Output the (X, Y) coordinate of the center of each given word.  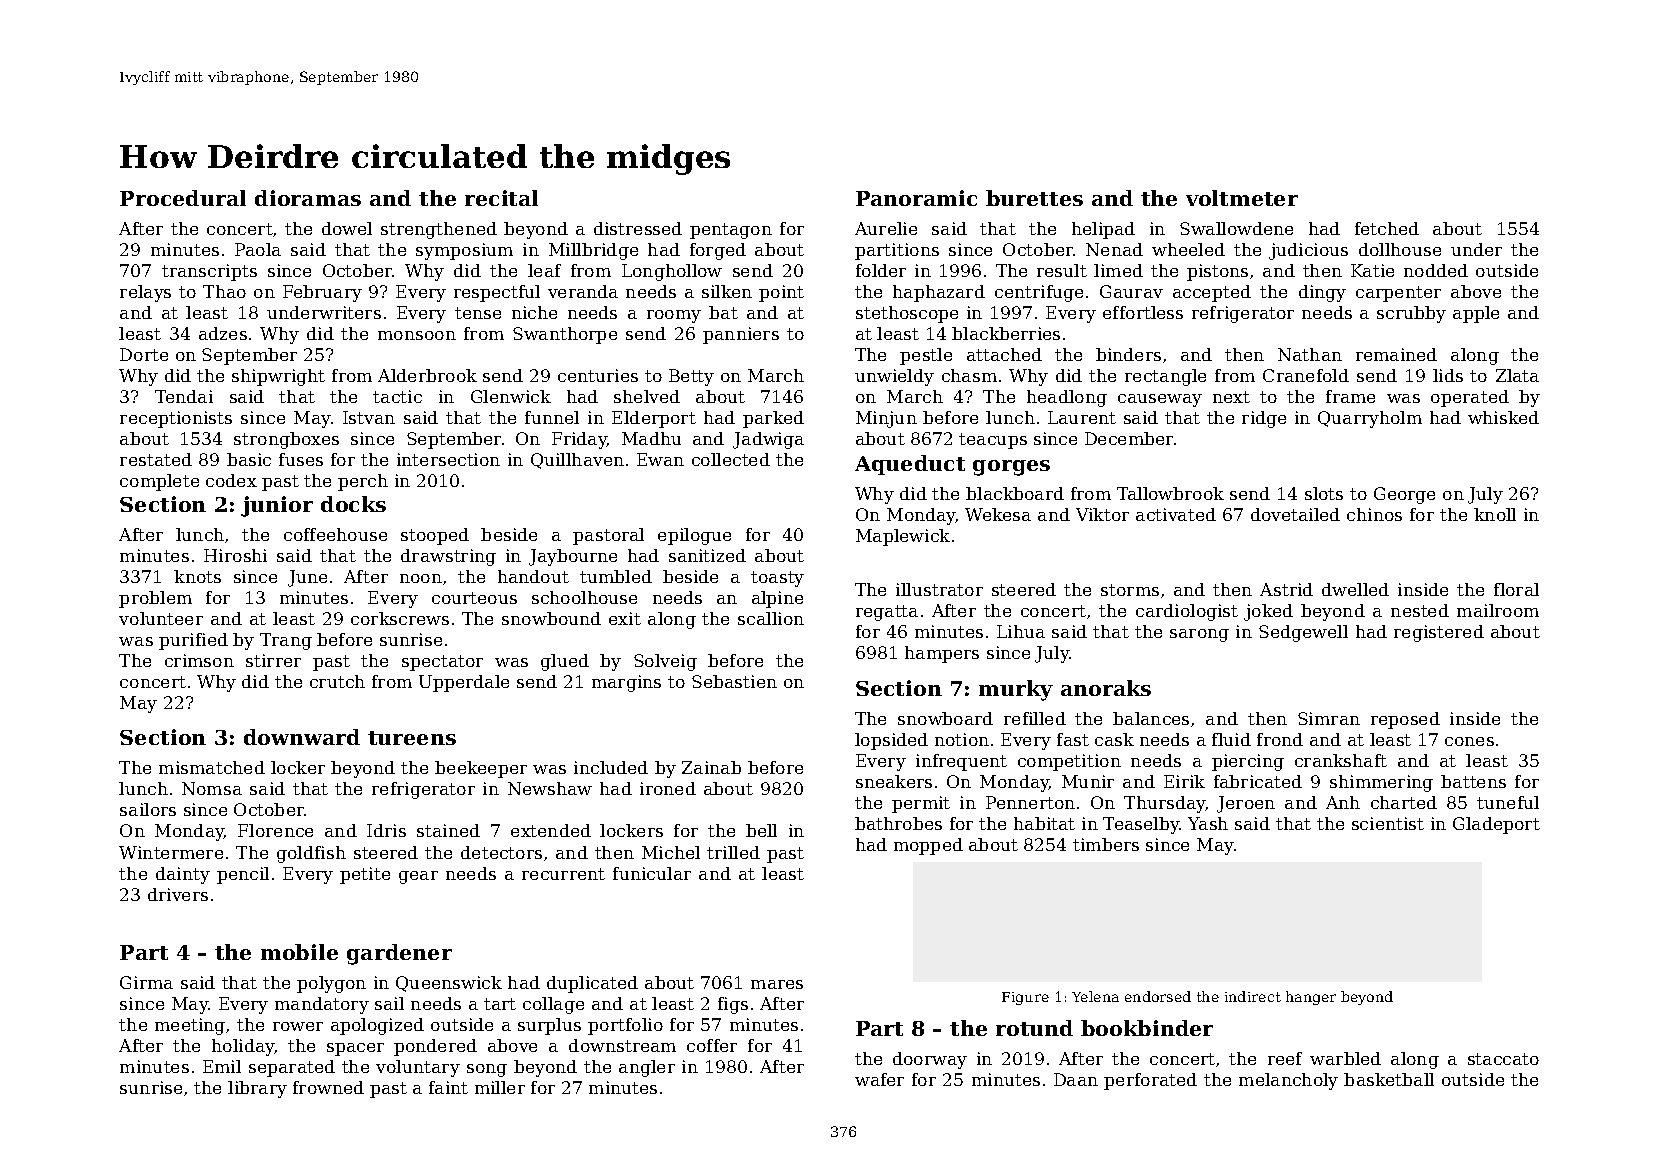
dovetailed (1295, 514)
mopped (928, 846)
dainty (183, 875)
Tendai (184, 396)
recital (501, 198)
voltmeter (1242, 198)
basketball (1389, 1079)
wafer (879, 1079)
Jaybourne (573, 557)
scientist (1388, 823)
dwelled (1355, 589)
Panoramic (916, 198)
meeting (190, 1026)
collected (731, 459)
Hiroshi (235, 555)
